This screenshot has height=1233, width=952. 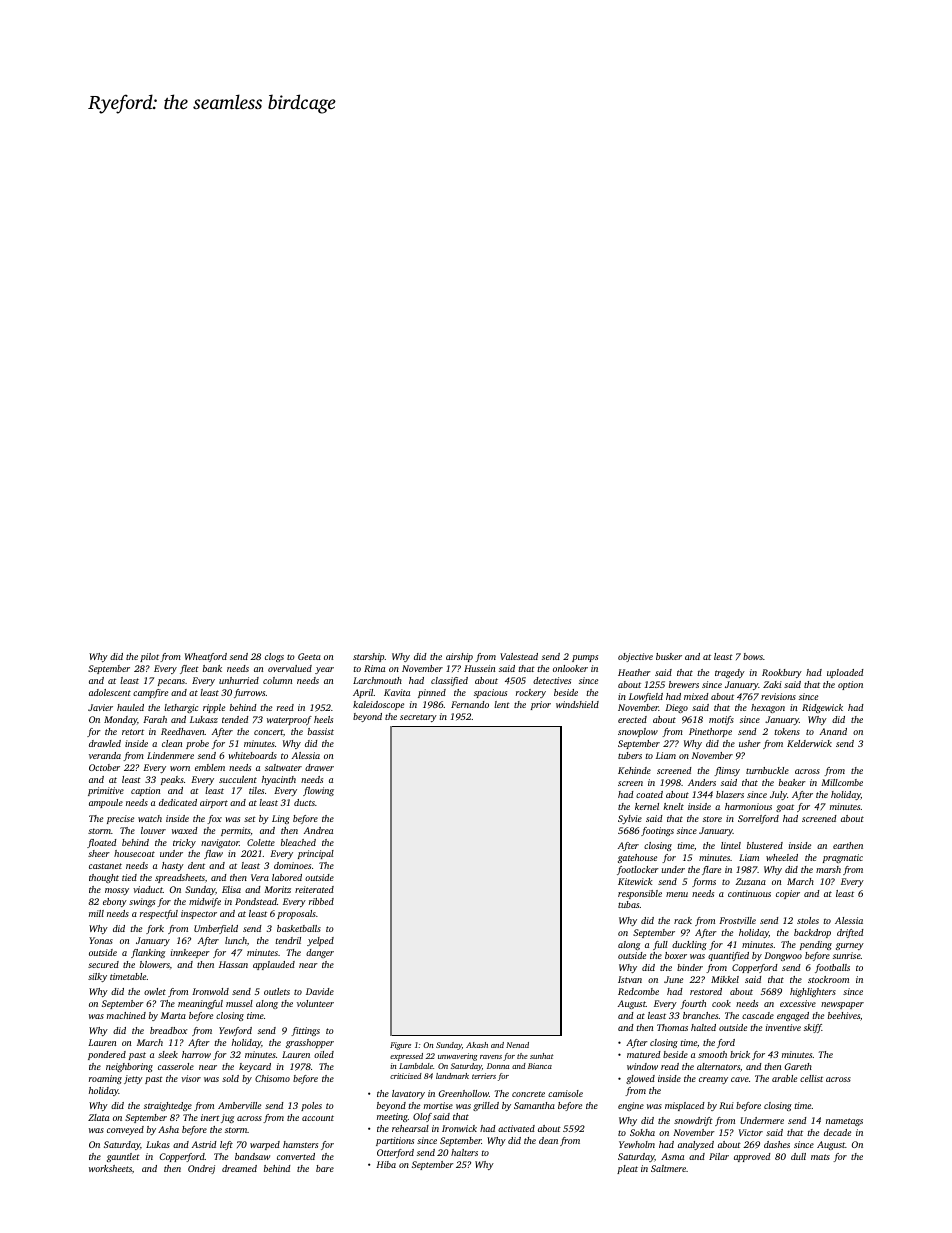 What do you see at coordinates (110, 1168) in the screenshot?
I see `worksheets` at bounding box center [110, 1168].
